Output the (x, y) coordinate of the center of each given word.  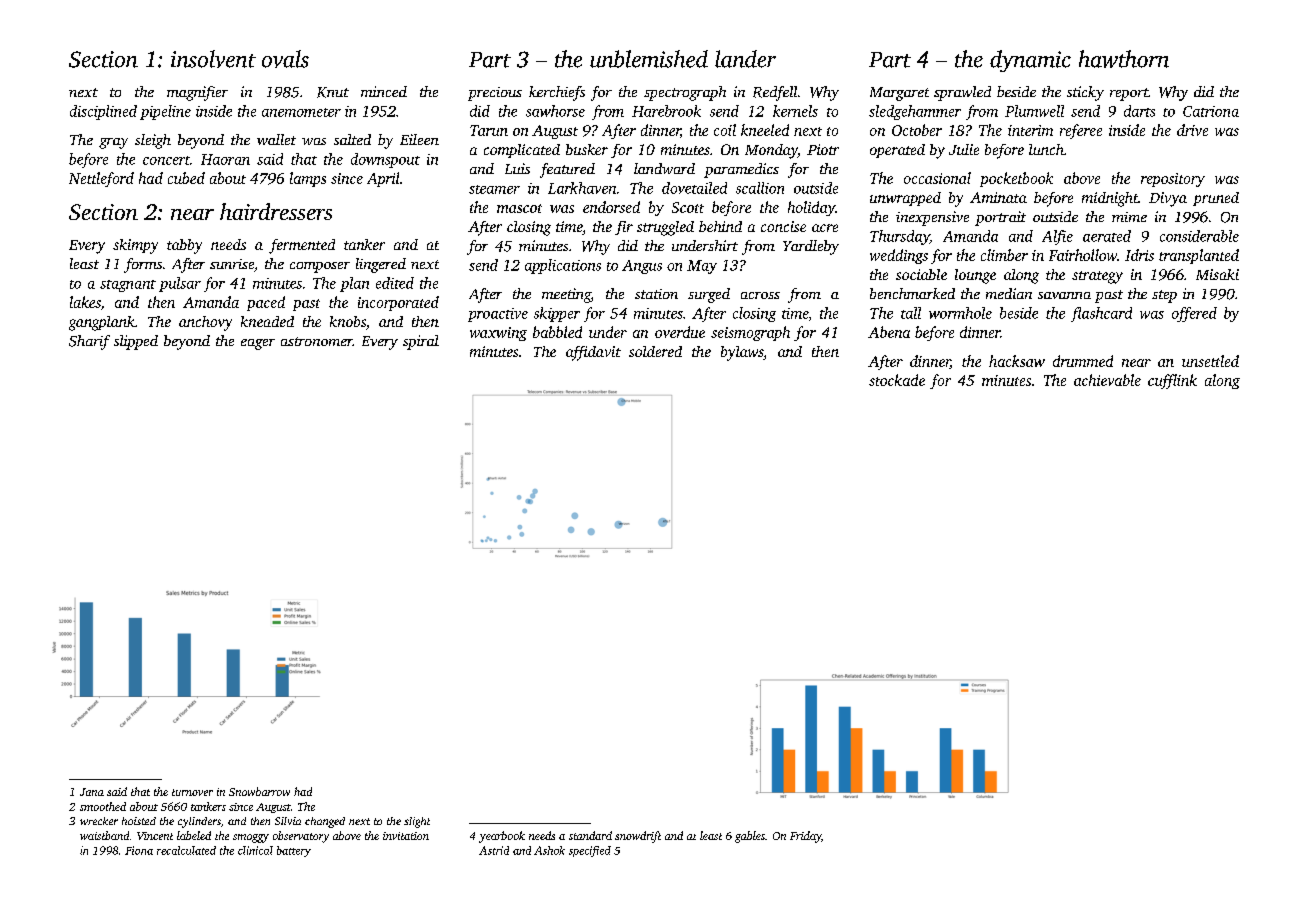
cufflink (1172, 381)
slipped (136, 342)
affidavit (593, 353)
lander (745, 59)
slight (417, 822)
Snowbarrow (259, 791)
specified (590, 851)
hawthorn (1124, 59)
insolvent (213, 59)
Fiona (139, 850)
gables (750, 837)
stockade (897, 380)
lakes (85, 302)
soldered (655, 351)
